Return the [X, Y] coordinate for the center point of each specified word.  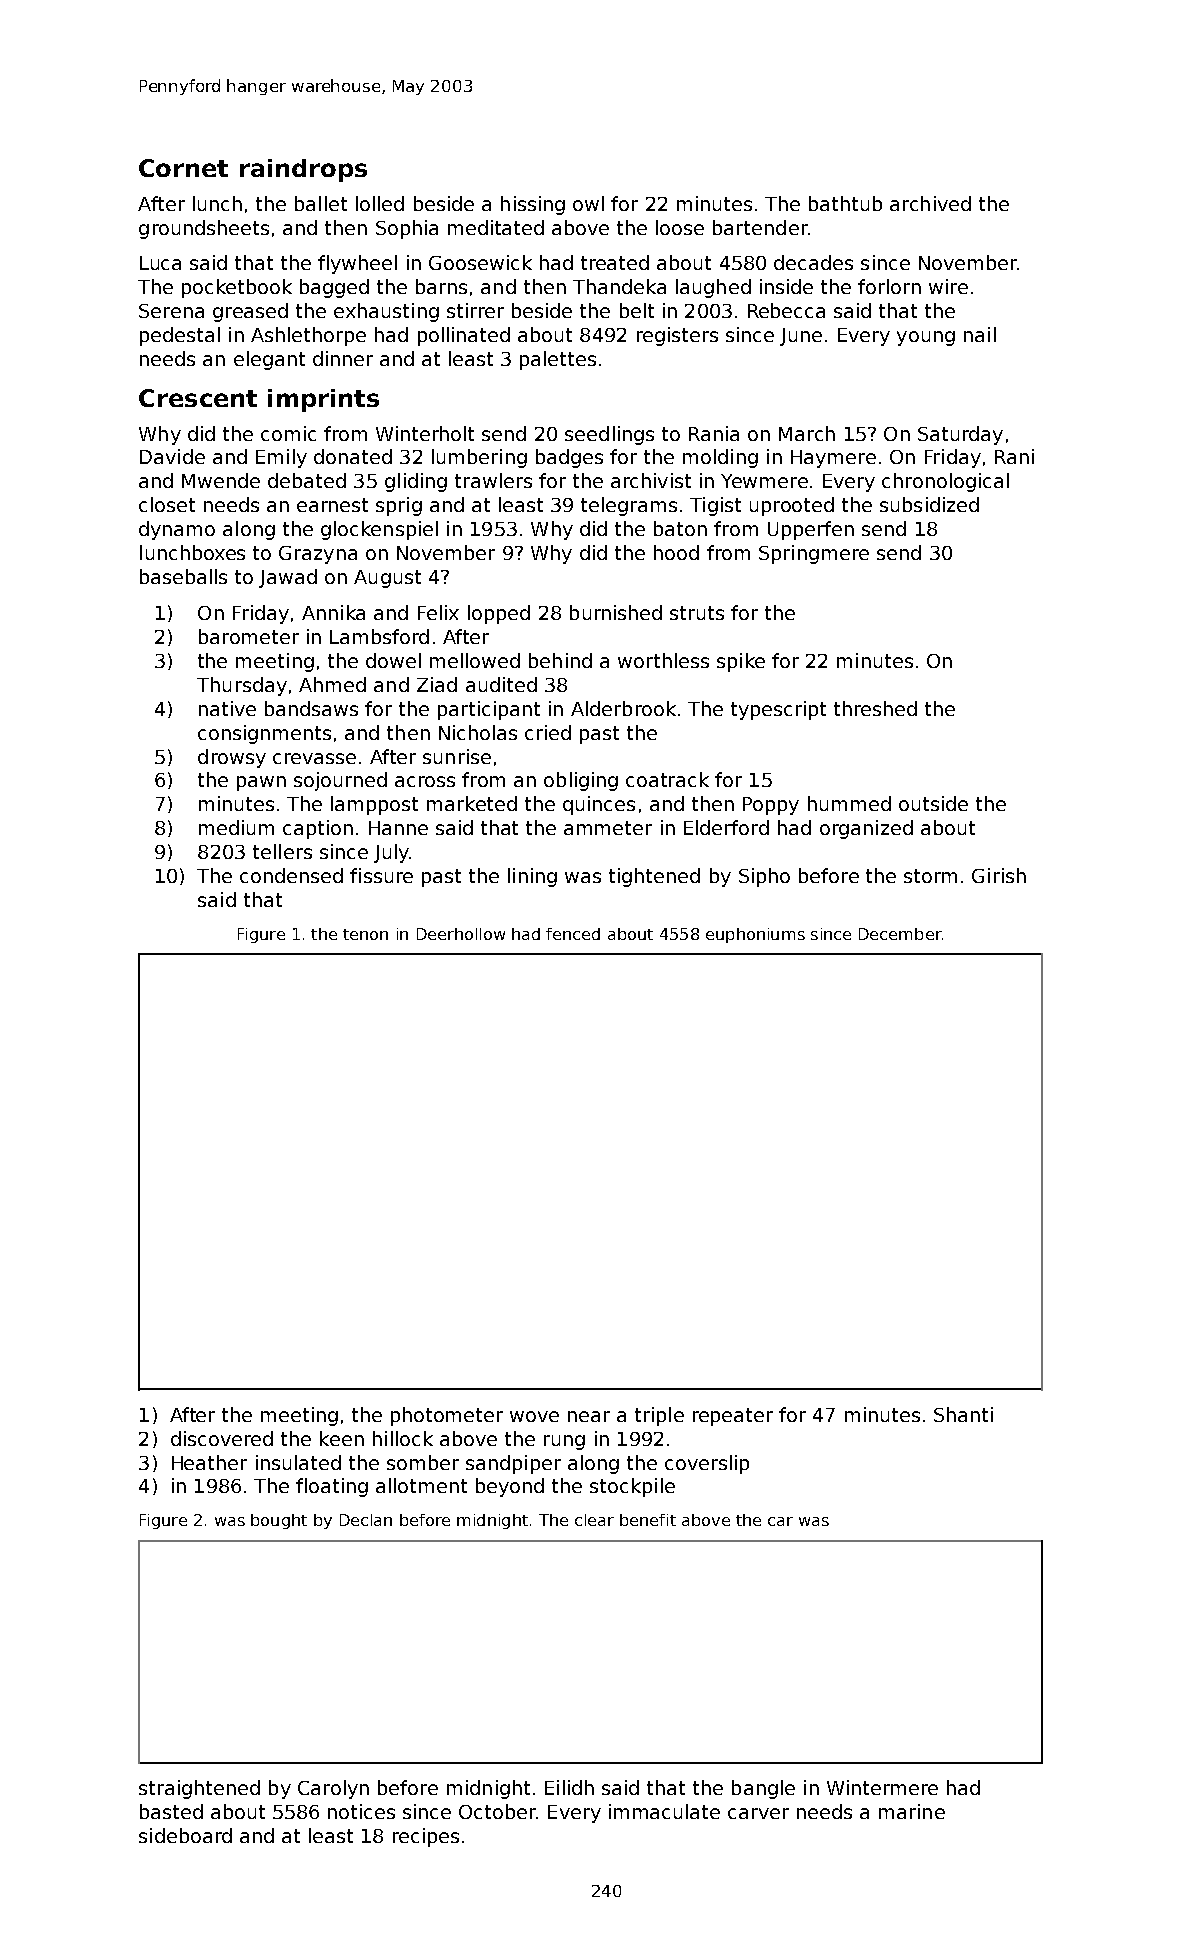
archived [930, 203]
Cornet [183, 168]
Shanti [963, 1414]
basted [171, 1811]
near [589, 1416]
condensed [291, 875]
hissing [533, 205]
